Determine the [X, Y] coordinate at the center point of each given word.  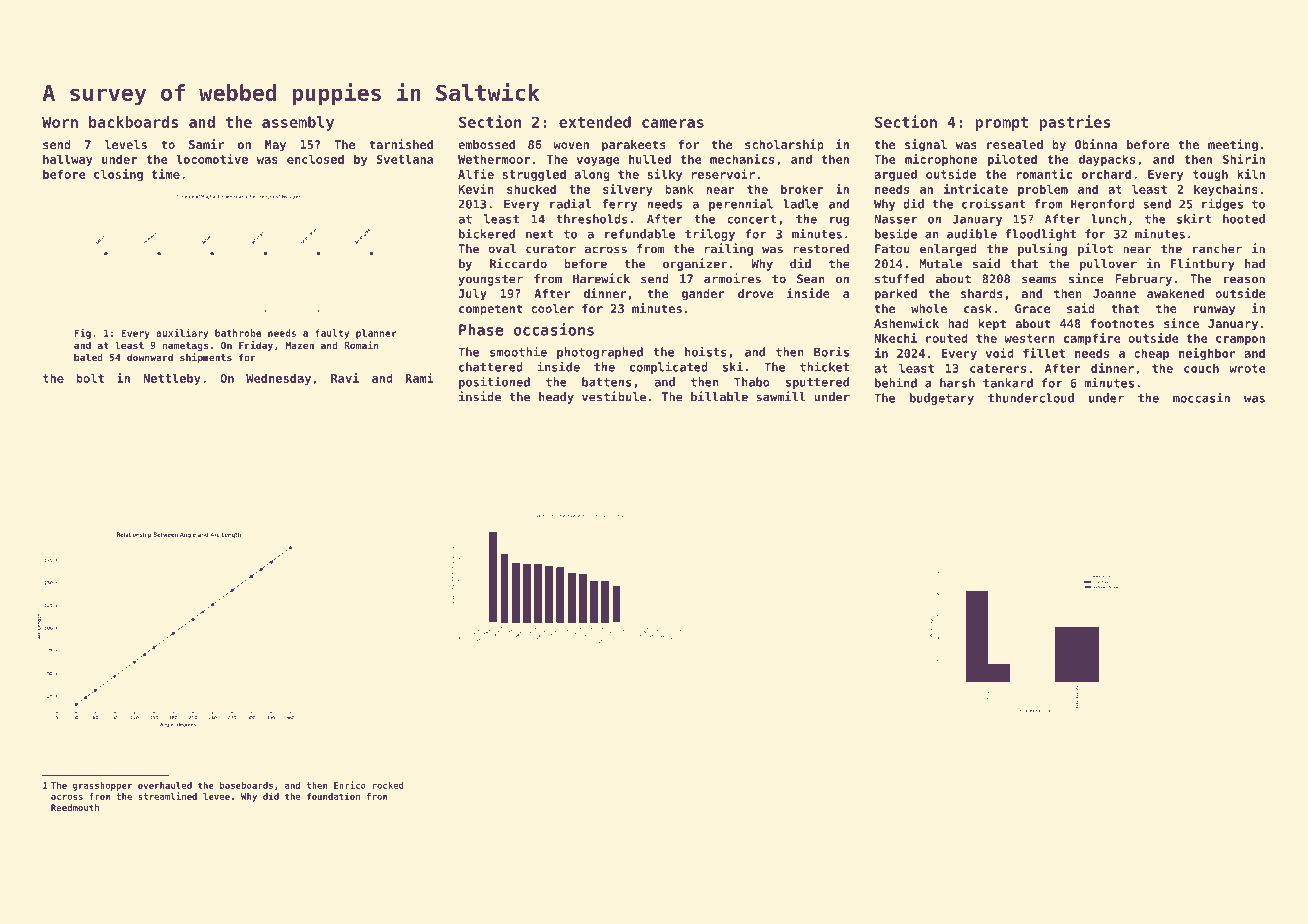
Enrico [350, 785]
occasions [553, 329]
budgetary [942, 399]
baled [88, 357]
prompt [1001, 124]
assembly [298, 123]
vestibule [614, 396]
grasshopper [102, 786]
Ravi [345, 378]
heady [556, 398]
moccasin [1201, 397]
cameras [673, 123]
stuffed [899, 279]
